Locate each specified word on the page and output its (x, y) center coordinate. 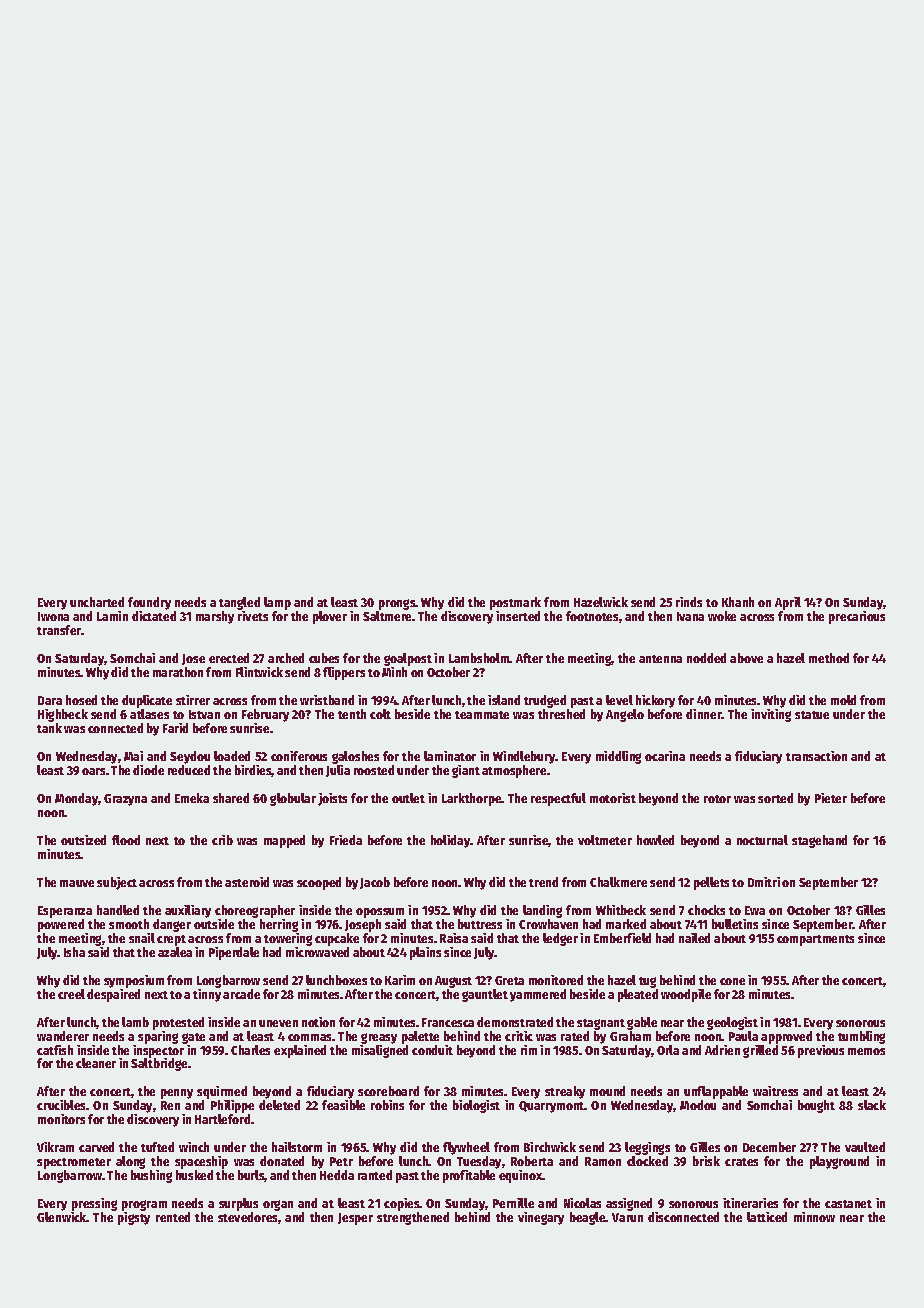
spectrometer (74, 1163)
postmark (515, 603)
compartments (815, 940)
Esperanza (65, 912)
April (788, 603)
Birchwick (550, 1147)
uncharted (97, 602)
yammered (538, 995)
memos (866, 1051)
